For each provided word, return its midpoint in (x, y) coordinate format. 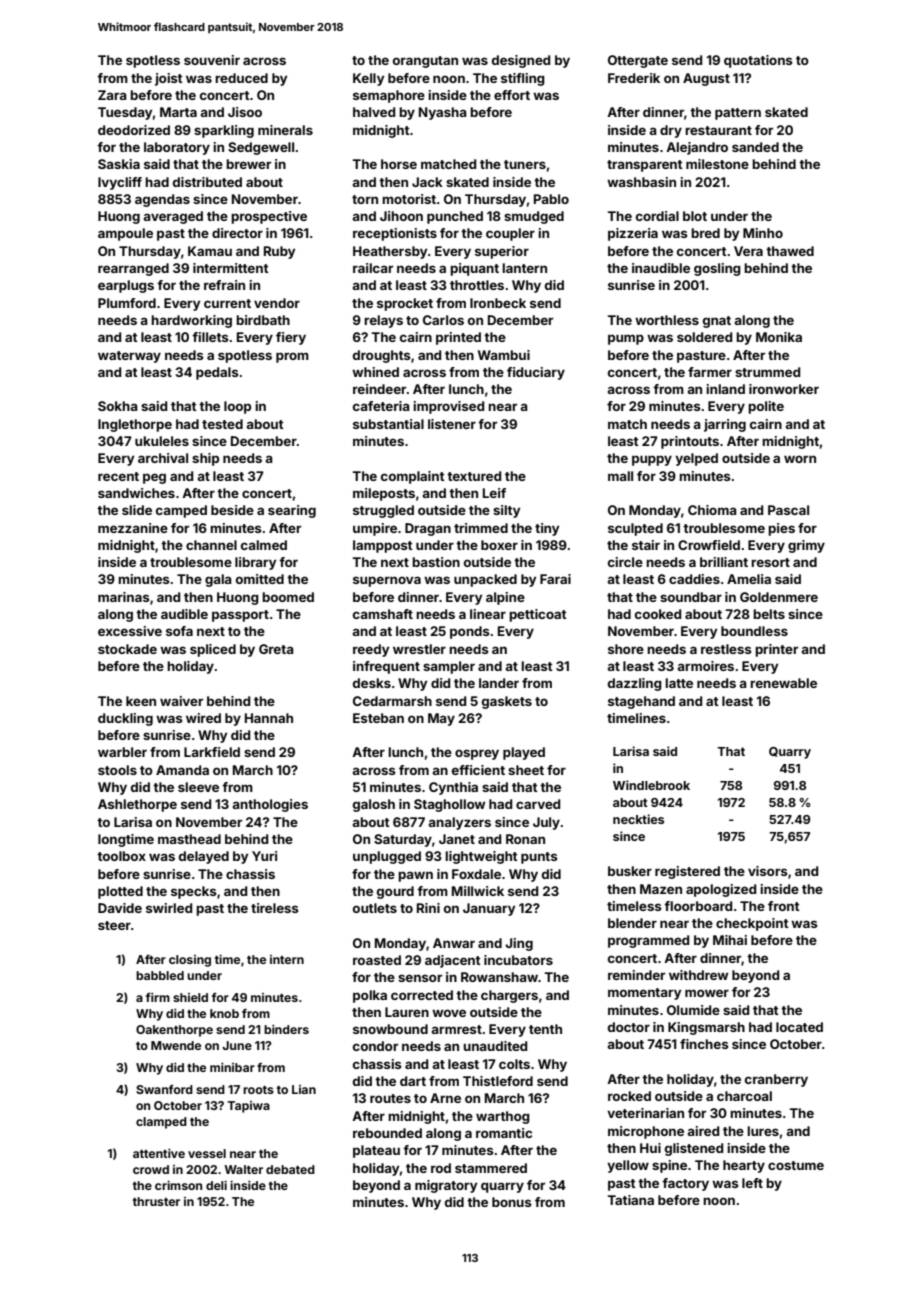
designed (521, 61)
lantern (524, 268)
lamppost (383, 546)
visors (768, 871)
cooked (658, 614)
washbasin (641, 182)
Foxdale (476, 874)
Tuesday (125, 113)
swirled (169, 908)
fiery (291, 338)
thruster (156, 1201)
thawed (790, 251)
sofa (179, 631)
